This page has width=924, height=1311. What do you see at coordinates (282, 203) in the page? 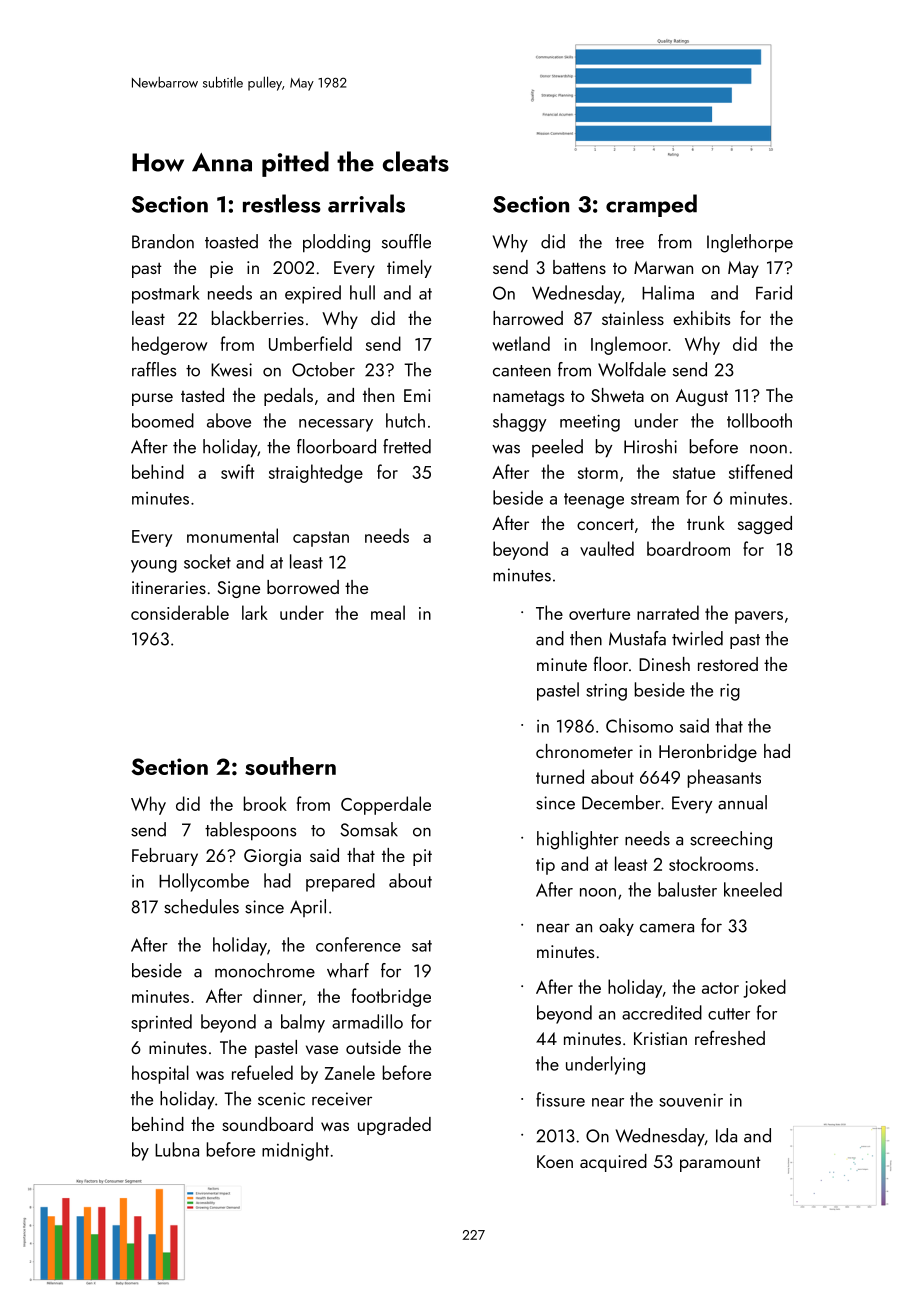
I see `restless` at bounding box center [282, 203].
